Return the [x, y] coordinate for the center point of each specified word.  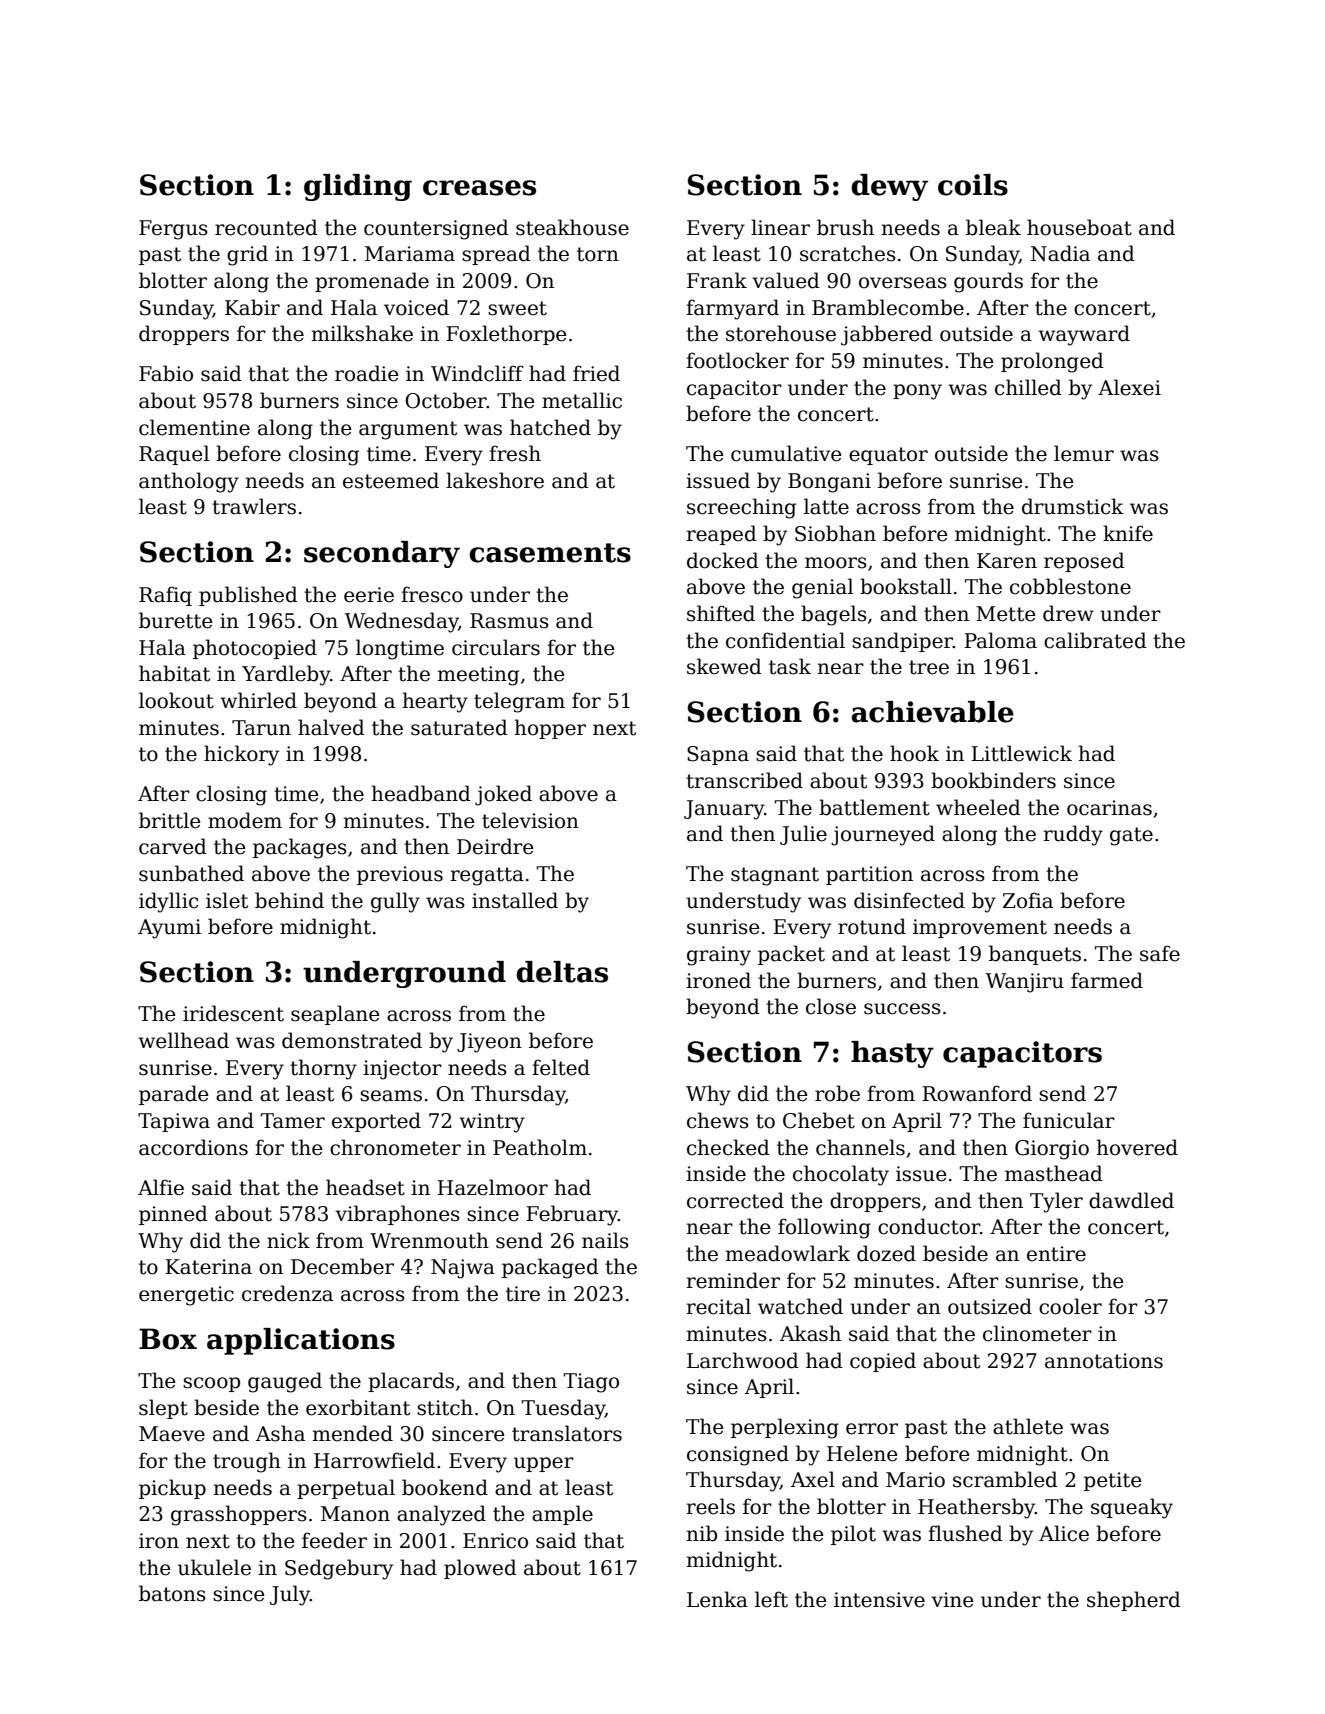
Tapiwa [174, 1122]
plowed [480, 1569]
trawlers [254, 506]
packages [300, 848]
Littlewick [1021, 753]
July [290, 1595]
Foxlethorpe [506, 335]
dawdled [1131, 1200]
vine [952, 1600]
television [530, 820]
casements [550, 553]
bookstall [906, 586]
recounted [266, 227]
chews [718, 1120]
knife [1128, 533]
